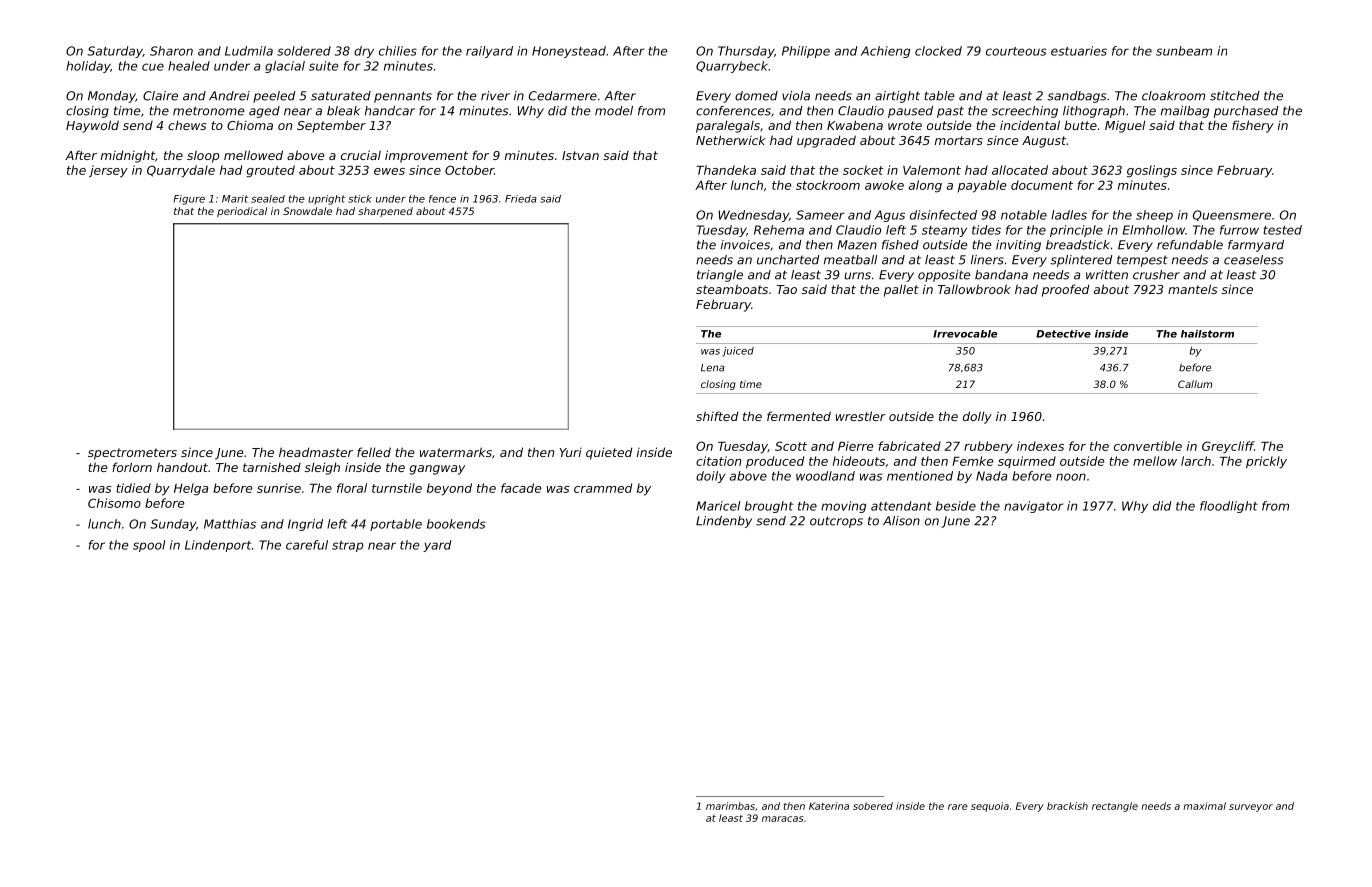 Image resolution: width=1372 pixels, height=887 pixels. I want to click on past, so click(950, 112).
